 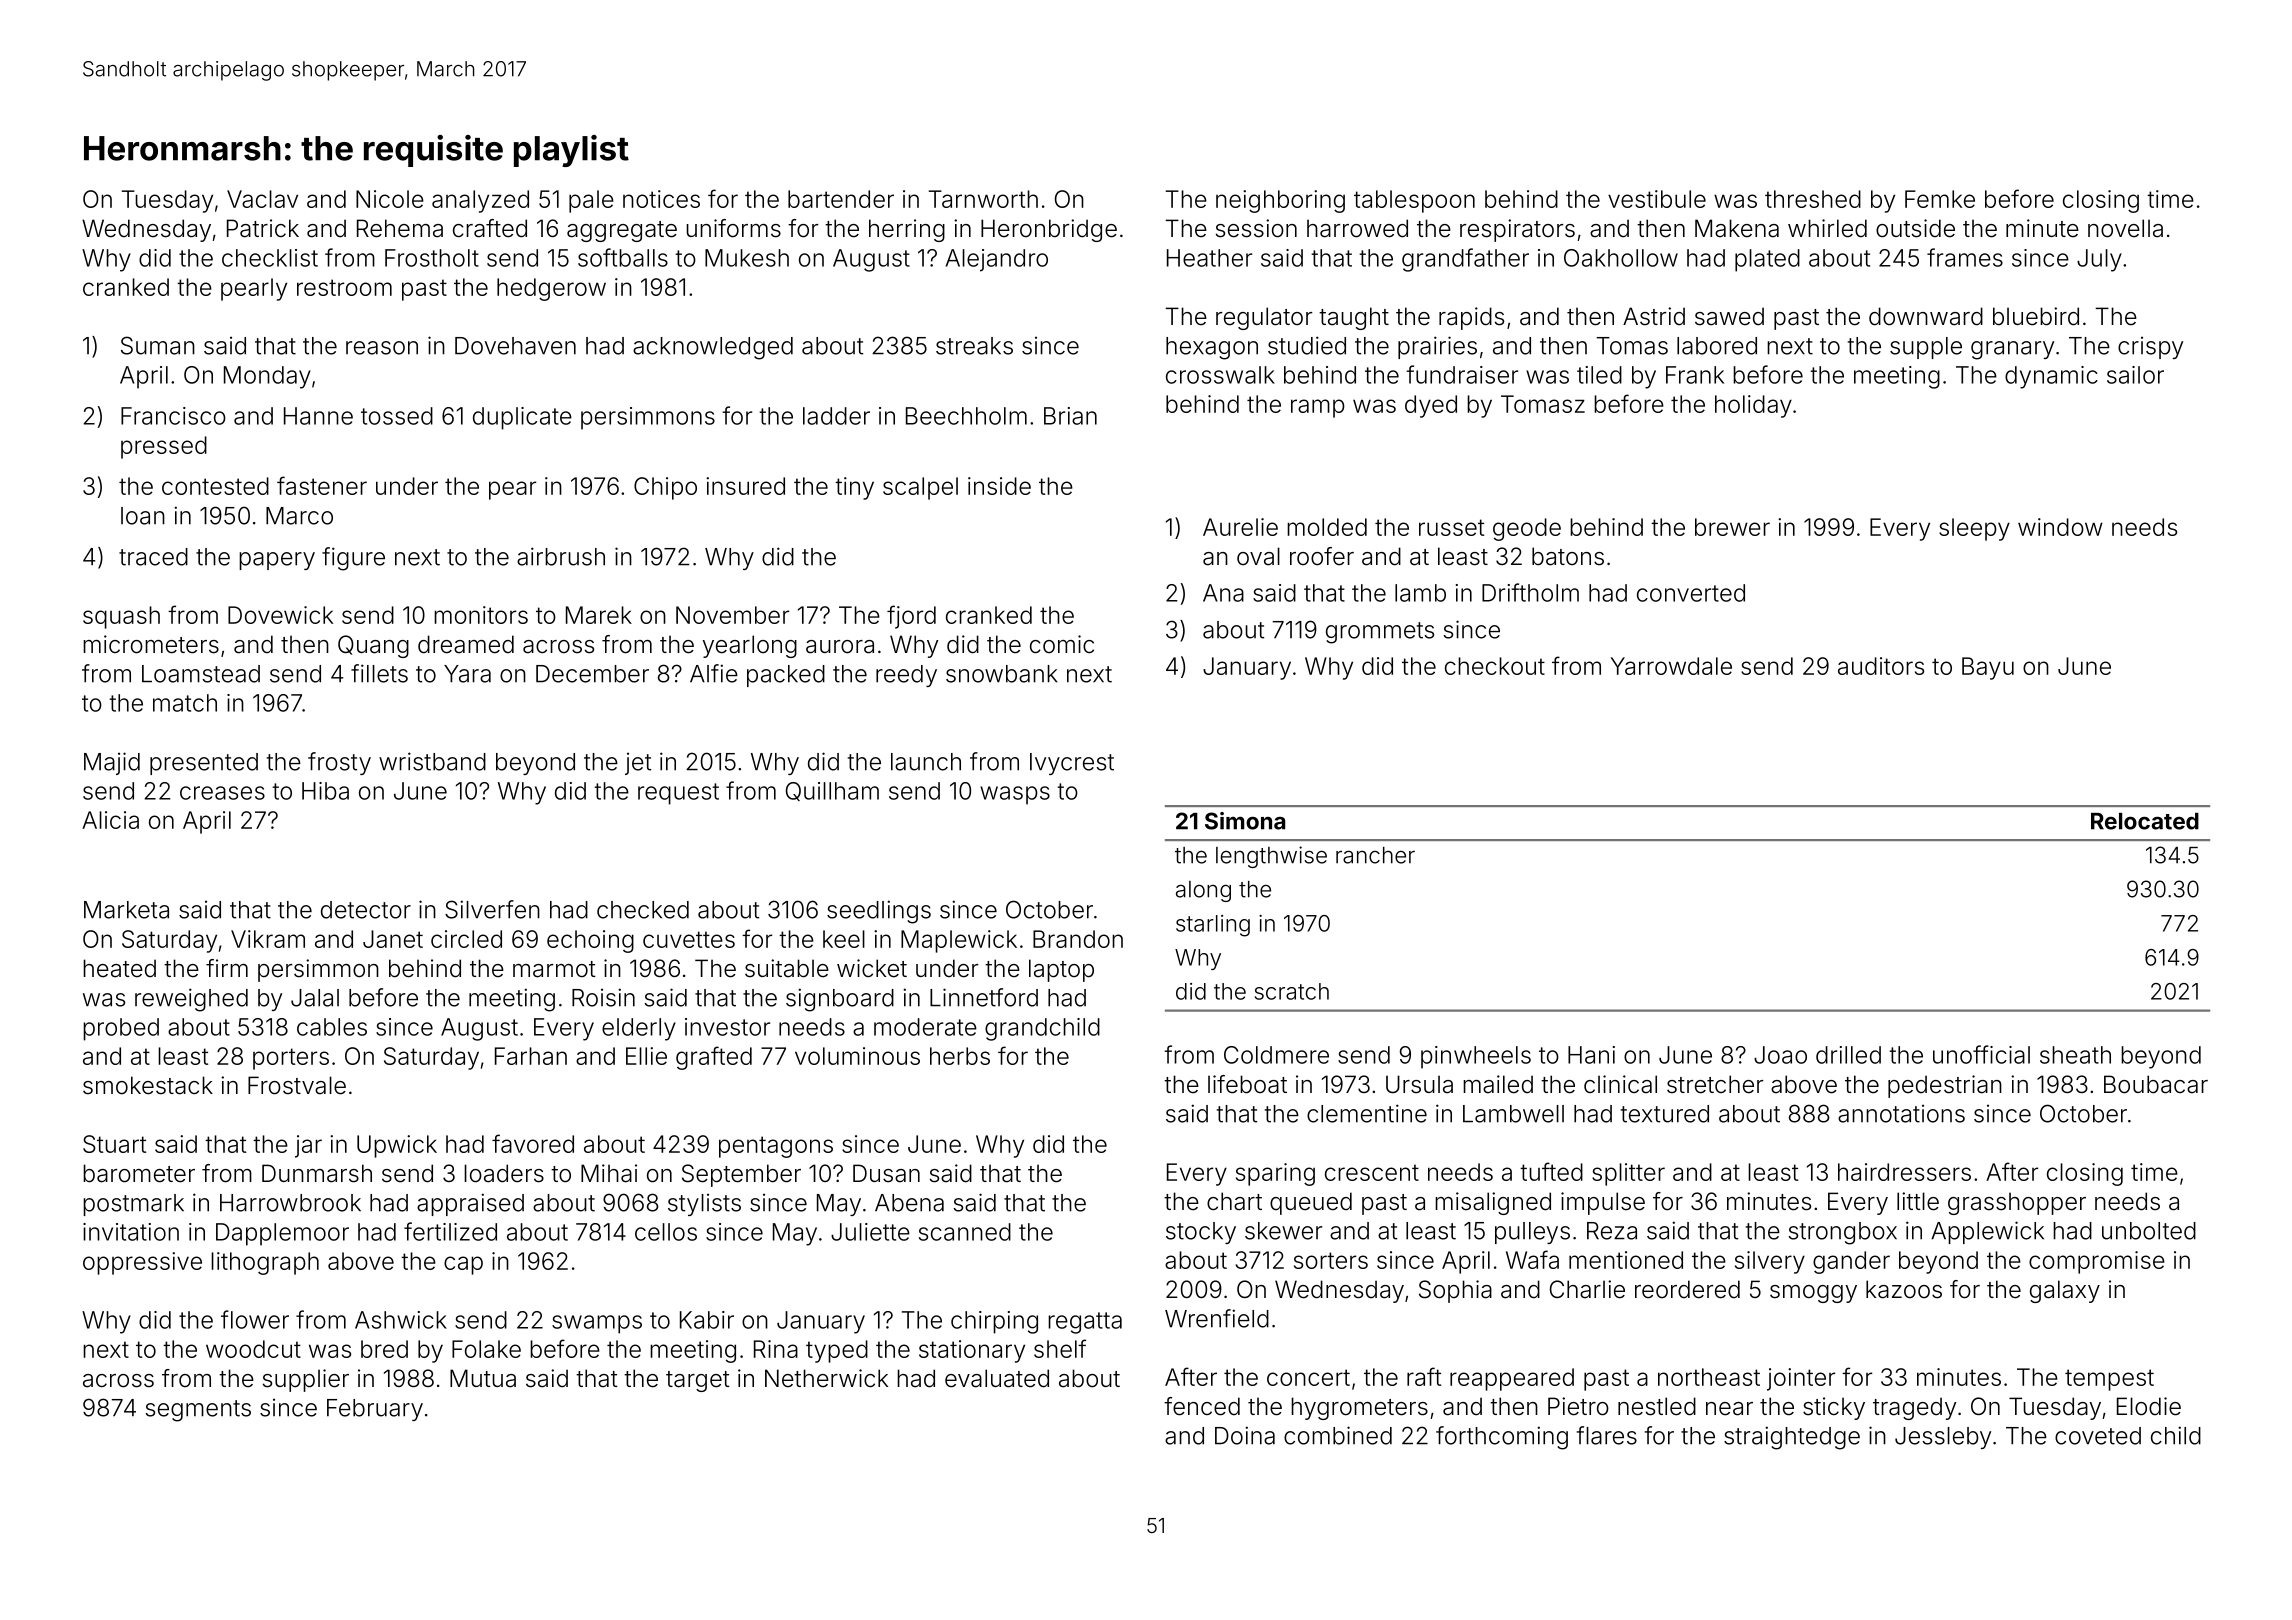 What do you see at coordinates (911, 617) in the page?
I see `fjord` at bounding box center [911, 617].
